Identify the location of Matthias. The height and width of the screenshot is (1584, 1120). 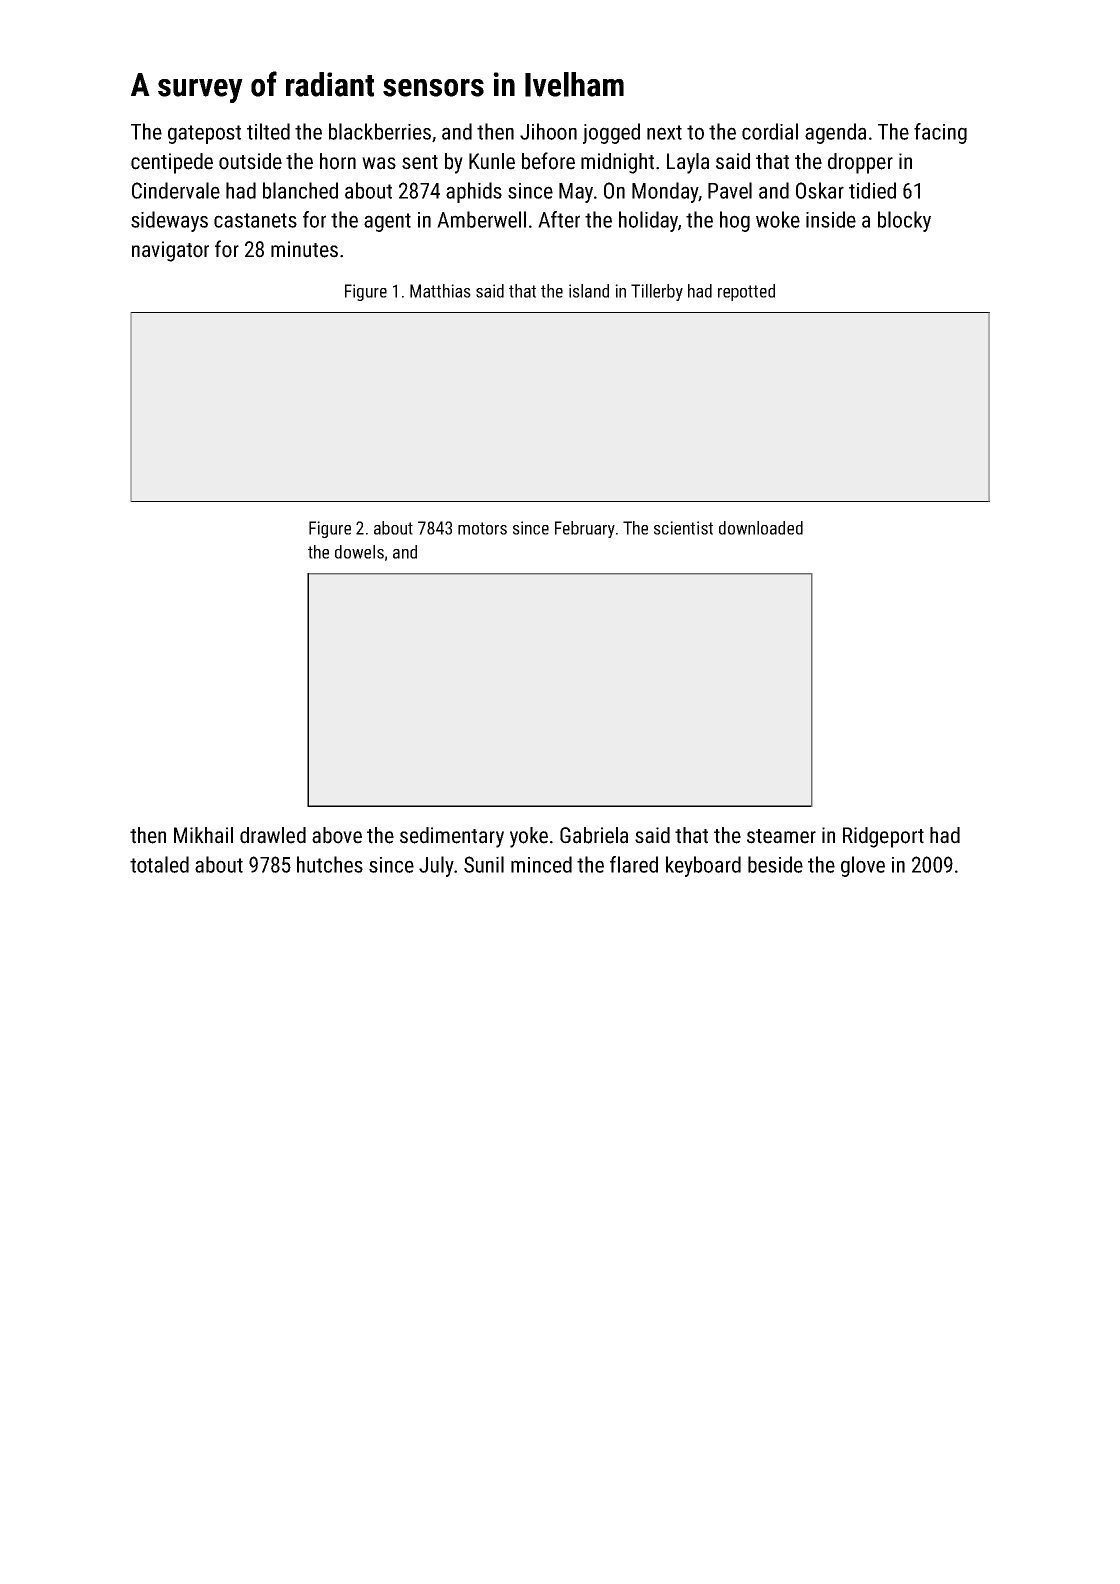
(440, 291).
